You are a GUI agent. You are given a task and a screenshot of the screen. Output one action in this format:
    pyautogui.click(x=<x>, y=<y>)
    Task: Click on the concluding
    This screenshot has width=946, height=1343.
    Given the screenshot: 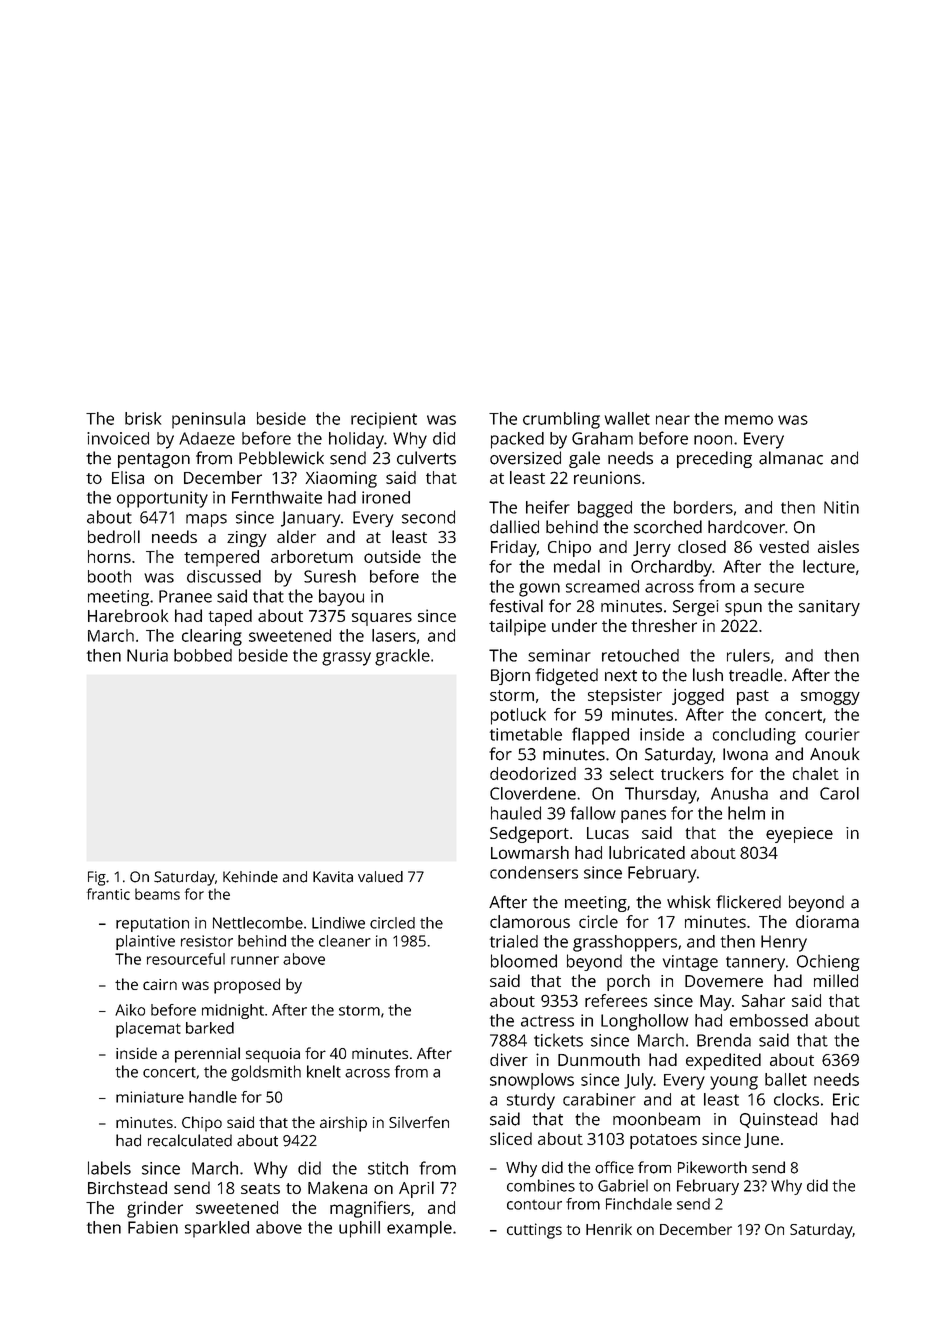 What is the action you would take?
    pyautogui.click(x=754, y=736)
